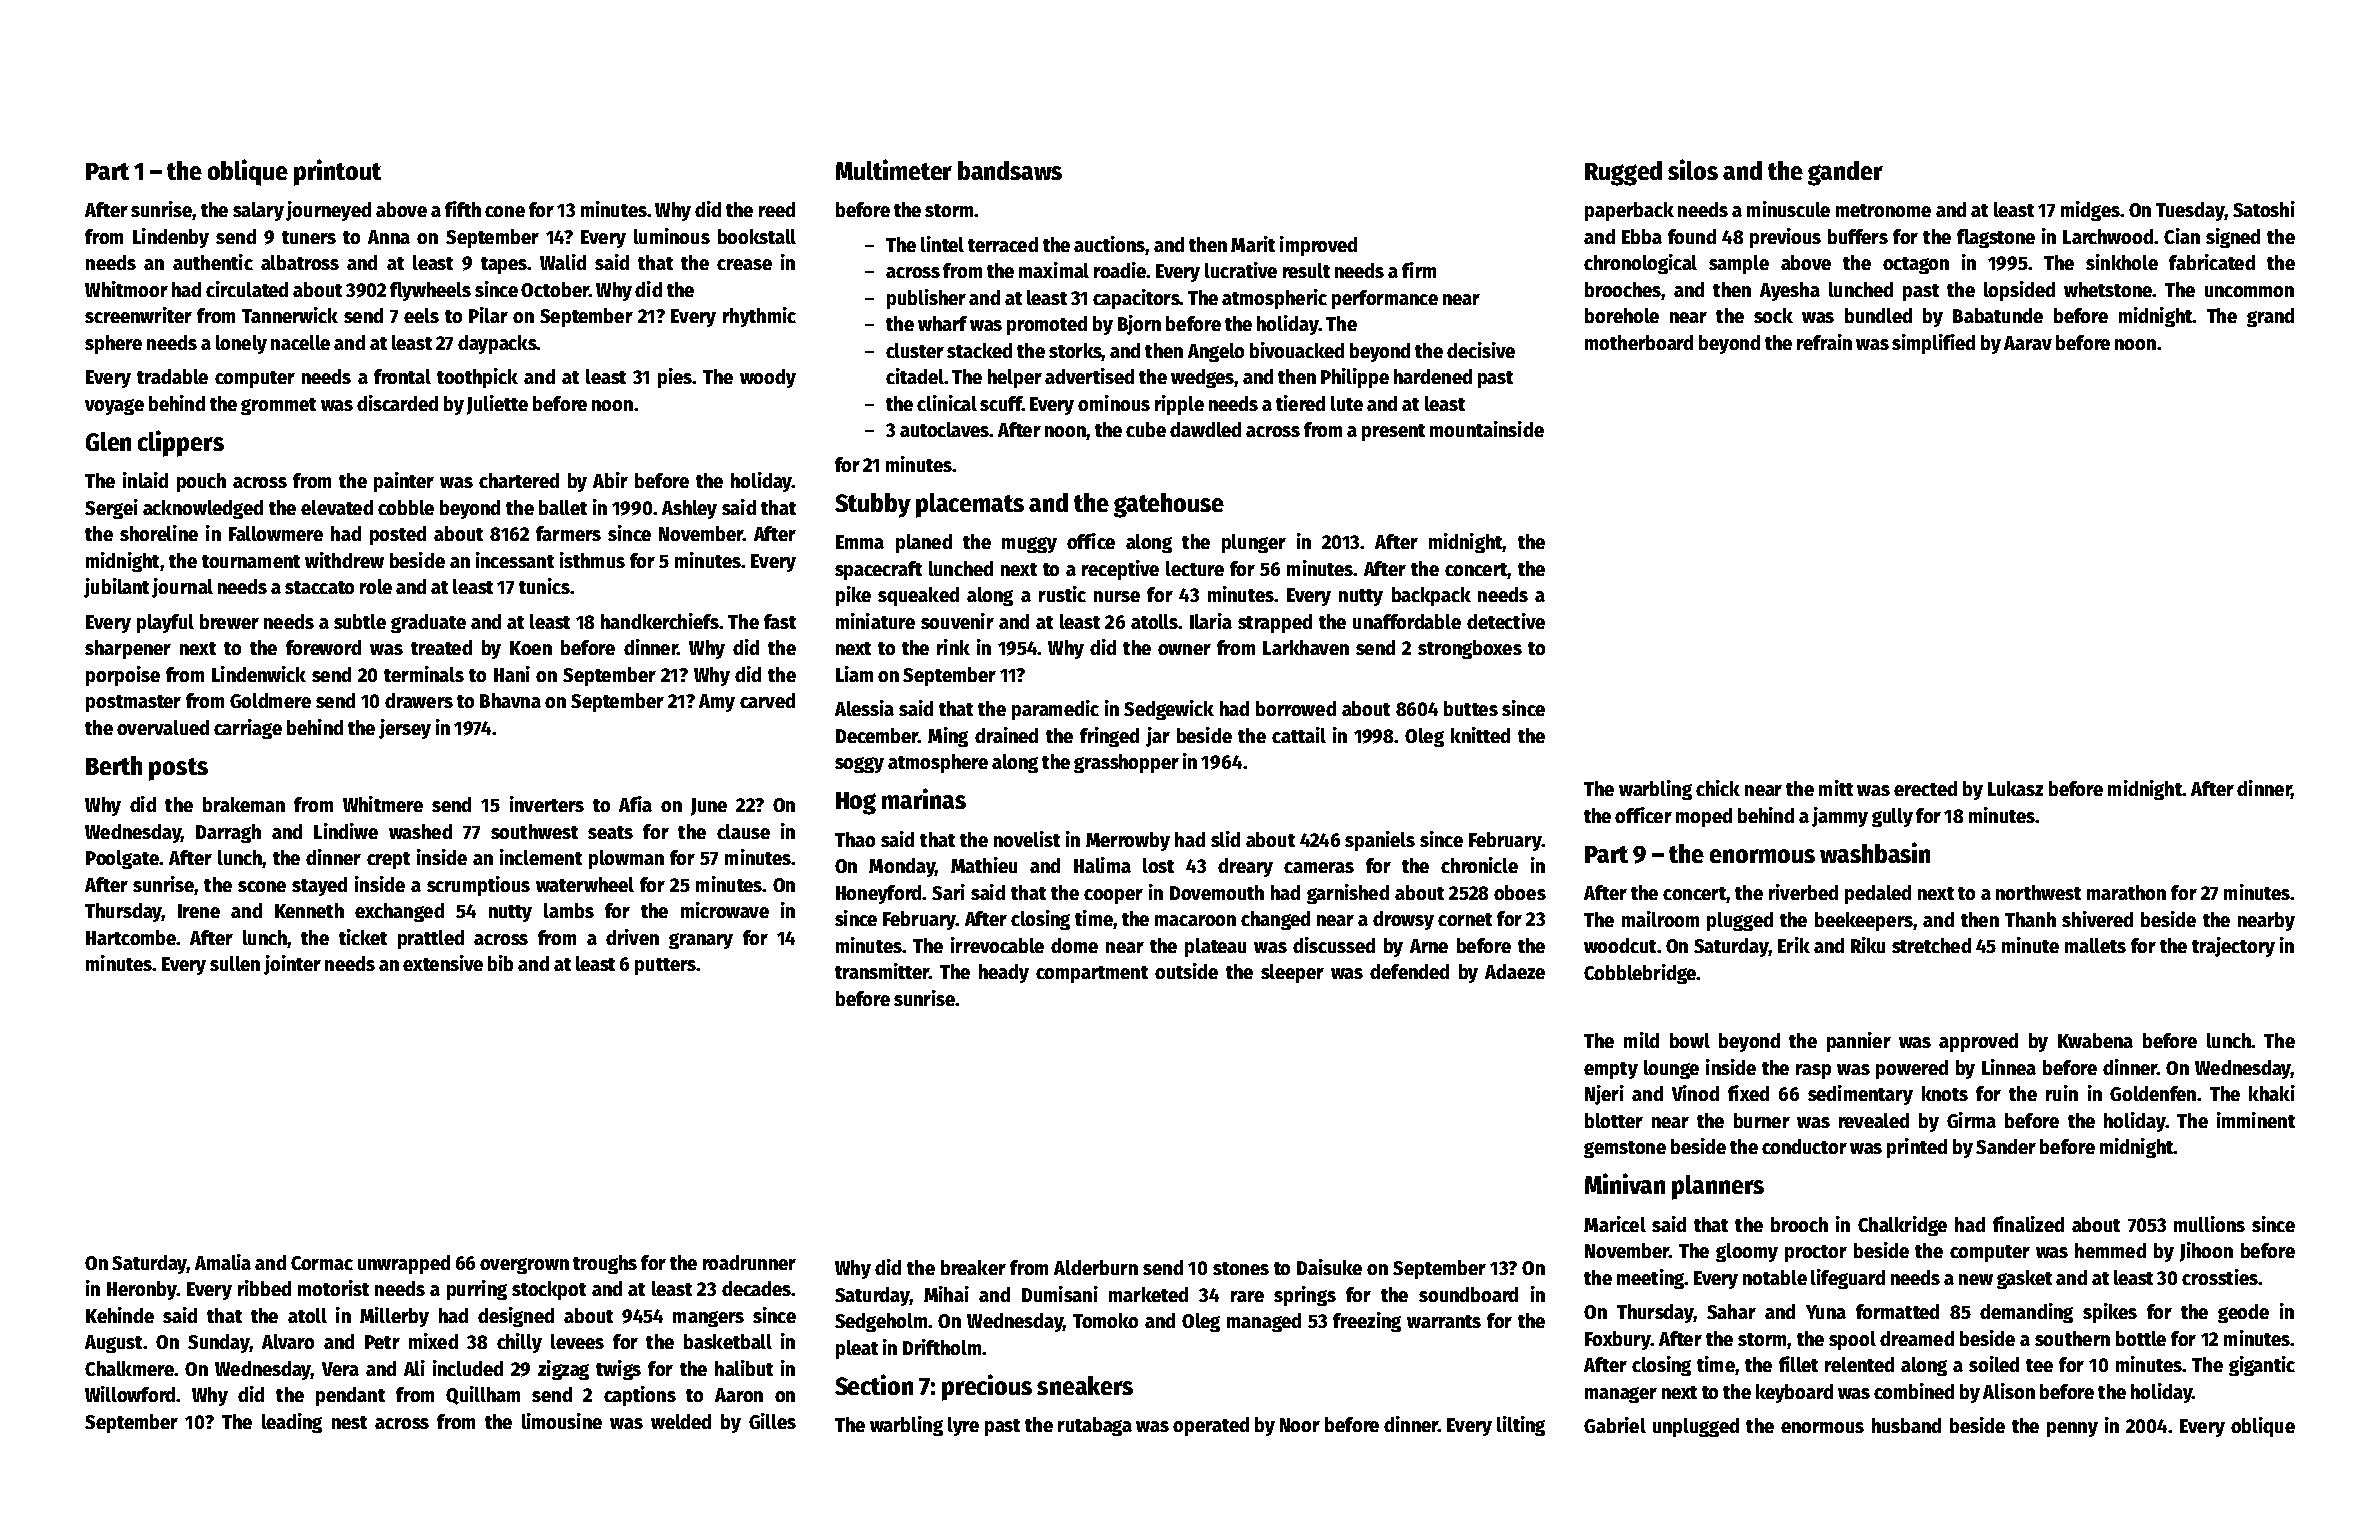 The image size is (2380, 1540). I want to click on simplified, so click(1933, 344).
